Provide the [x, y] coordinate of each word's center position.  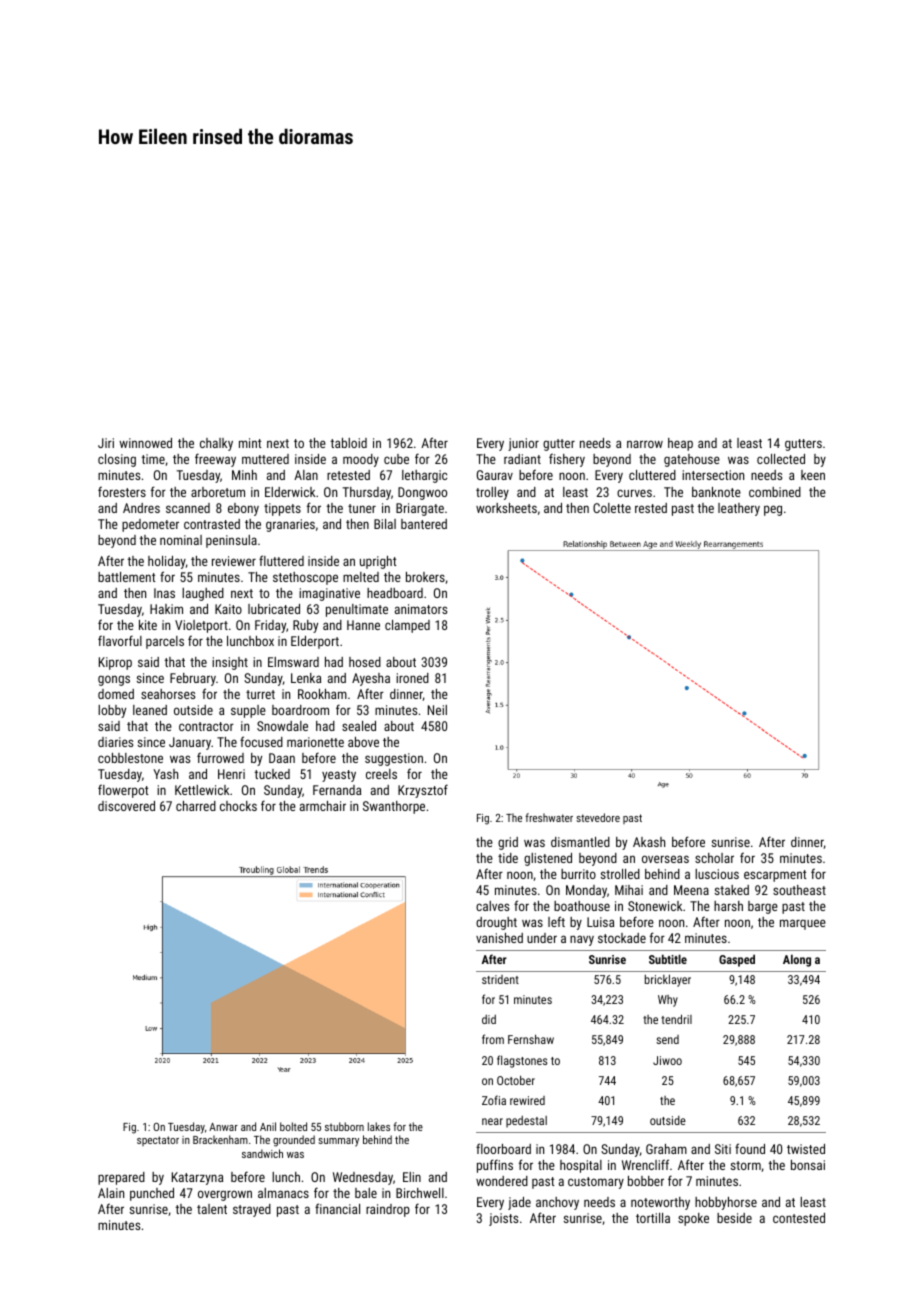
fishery [567, 460]
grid [508, 843]
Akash [649, 842]
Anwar [223, 1127]
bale [366, 1193]
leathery [739, 509]
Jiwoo [667, 1060]
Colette [612, 508]
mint [250, 443]
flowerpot [123, 791]
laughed [203, 594]
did [489, 1019]
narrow [645, 444]
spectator [158, 1141]
